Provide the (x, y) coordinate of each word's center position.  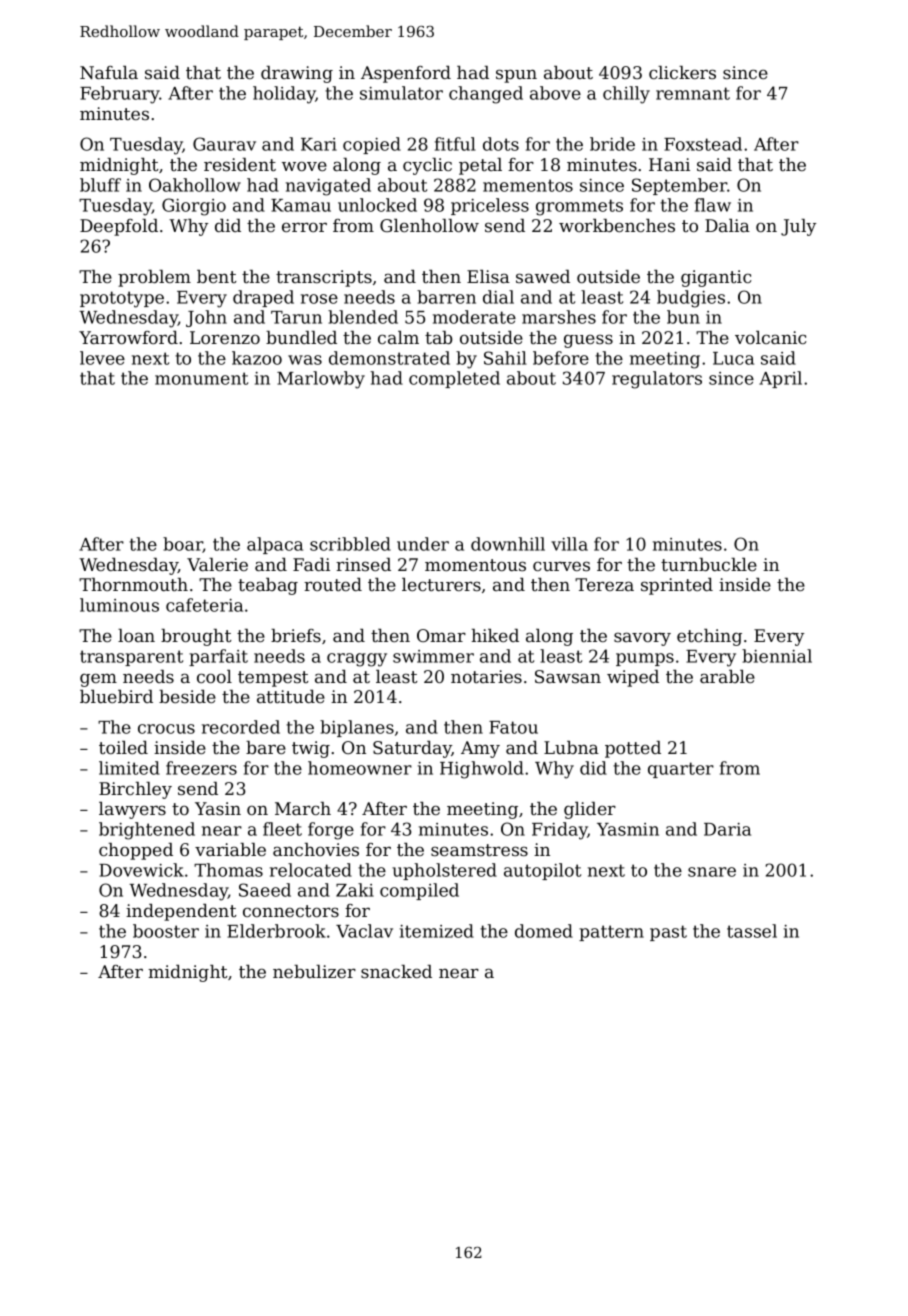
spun (516, 76)
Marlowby (321, 380)
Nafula (109, 72)
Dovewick (141, 870)
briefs (296, 635)
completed (454, 379)
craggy (357, 660)
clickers (682, 72)
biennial (777, 656)
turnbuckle (709, 564)
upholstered (444, 871)
